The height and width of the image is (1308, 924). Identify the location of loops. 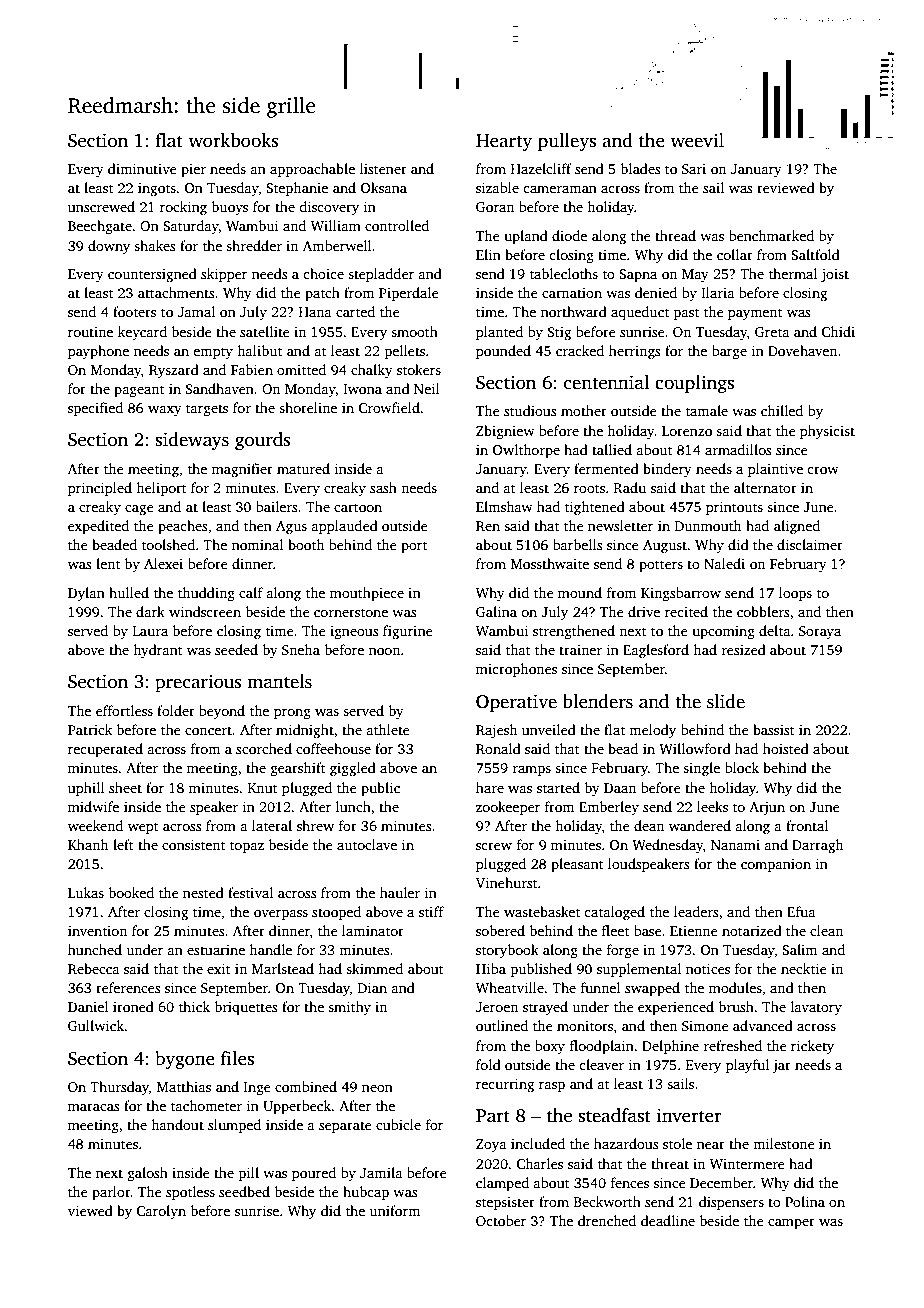
(795, 594).
